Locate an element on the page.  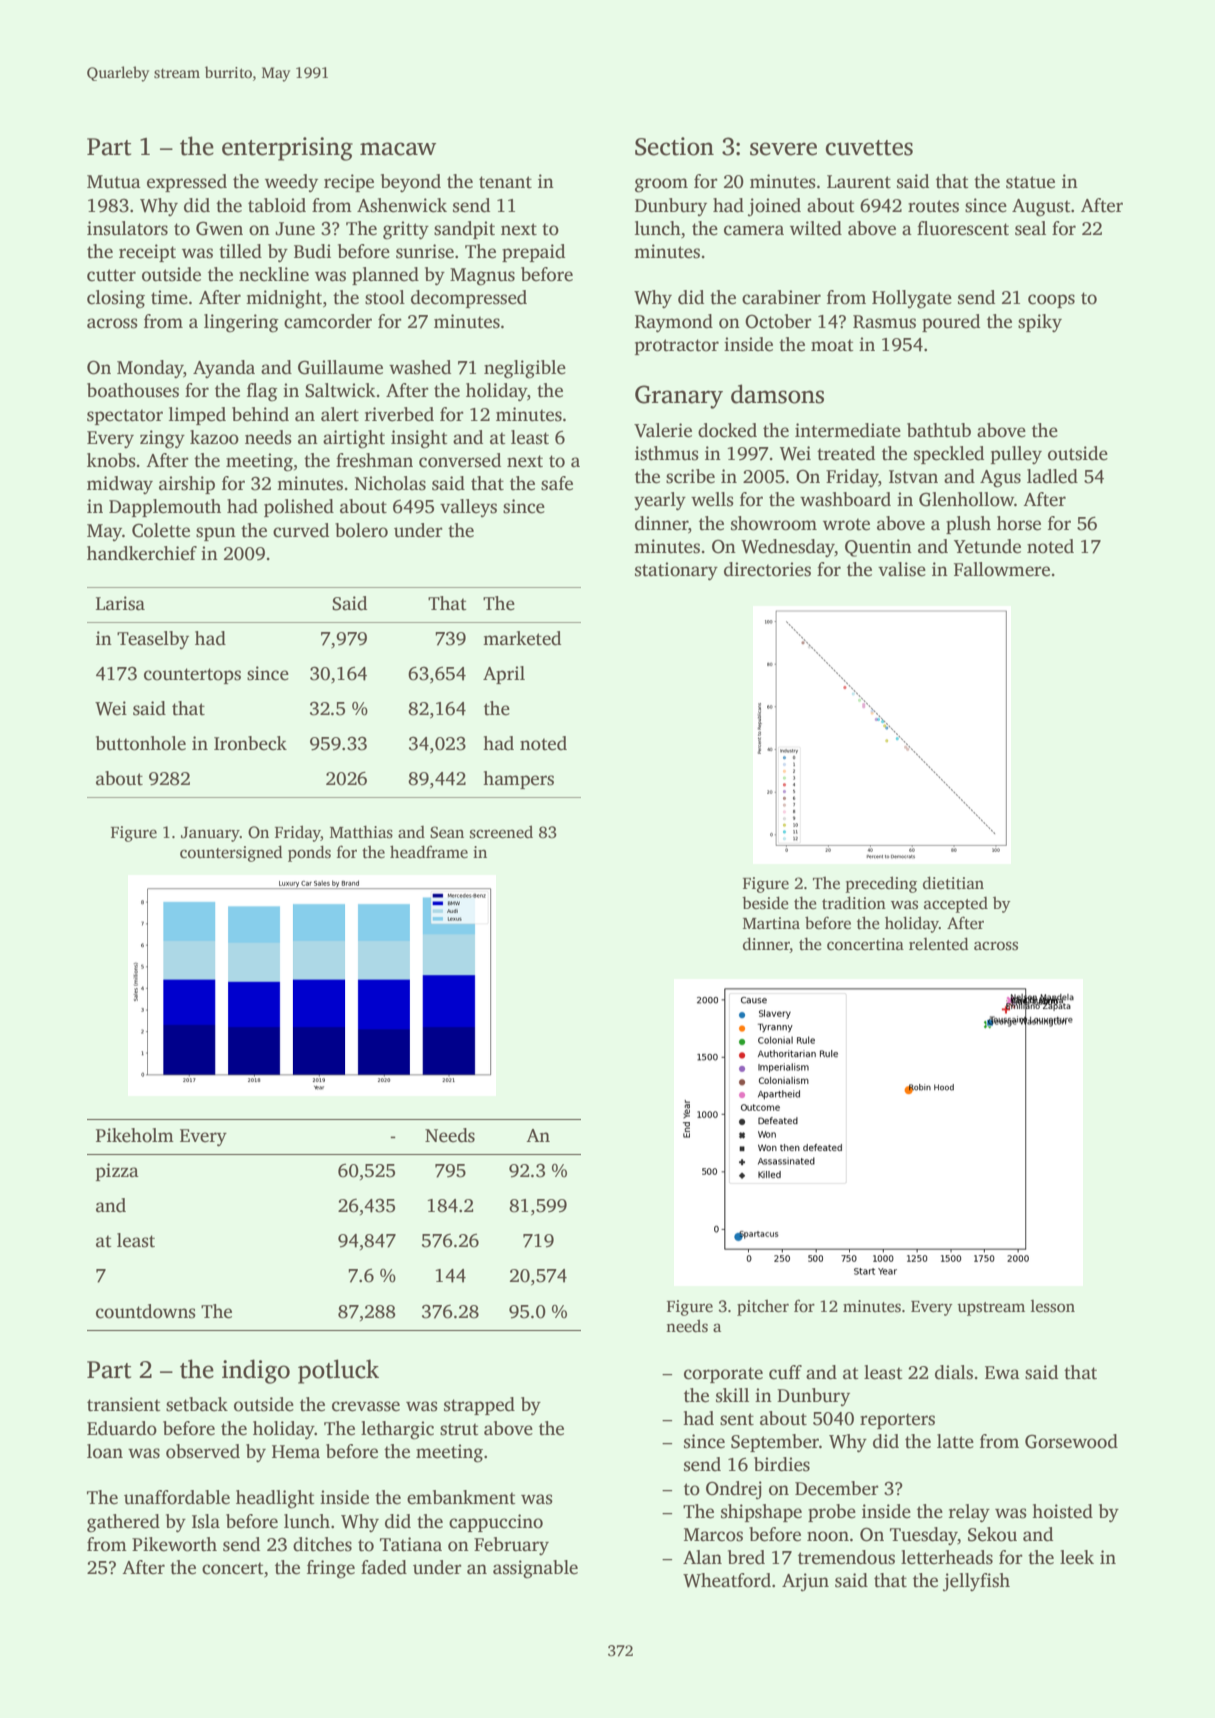
countersigned is located at coordinates (231, 853).
